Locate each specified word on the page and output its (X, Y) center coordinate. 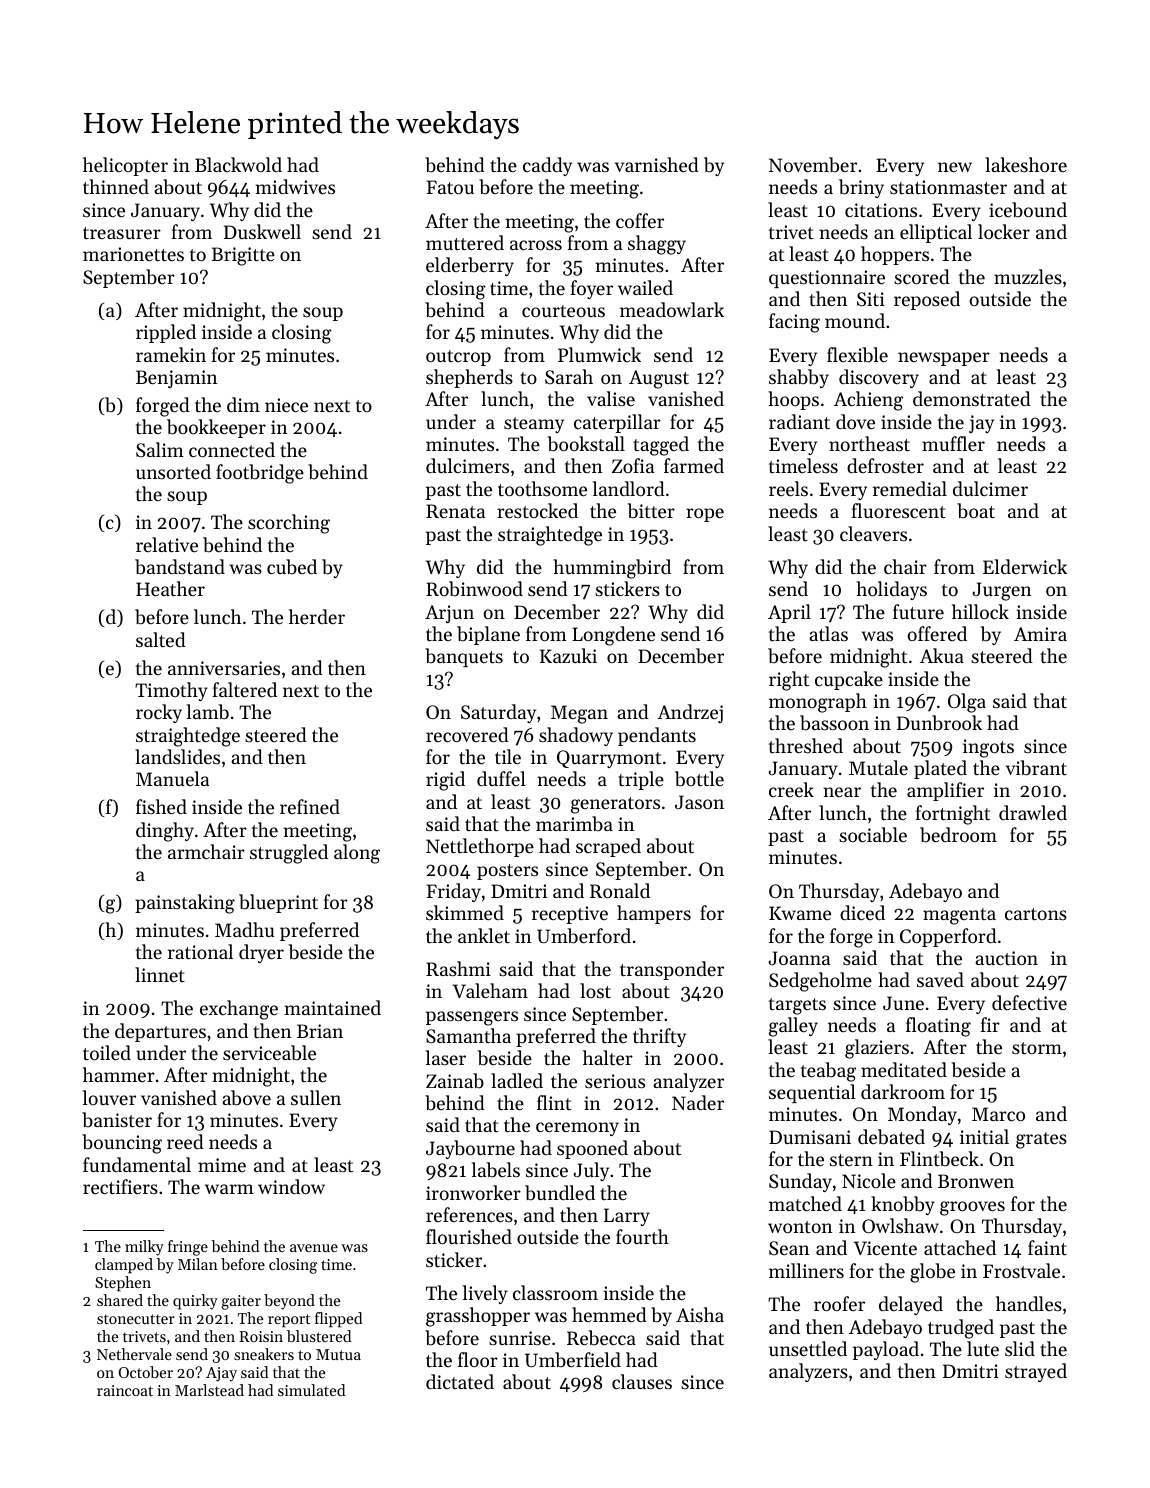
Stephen (123, 1284)
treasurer (122, 233)
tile (508, 756)
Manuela (172, 778)
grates (1041, 1140)
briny (861, 188)
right (789, 681)
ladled (517, 1080)
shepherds (469, 378)
